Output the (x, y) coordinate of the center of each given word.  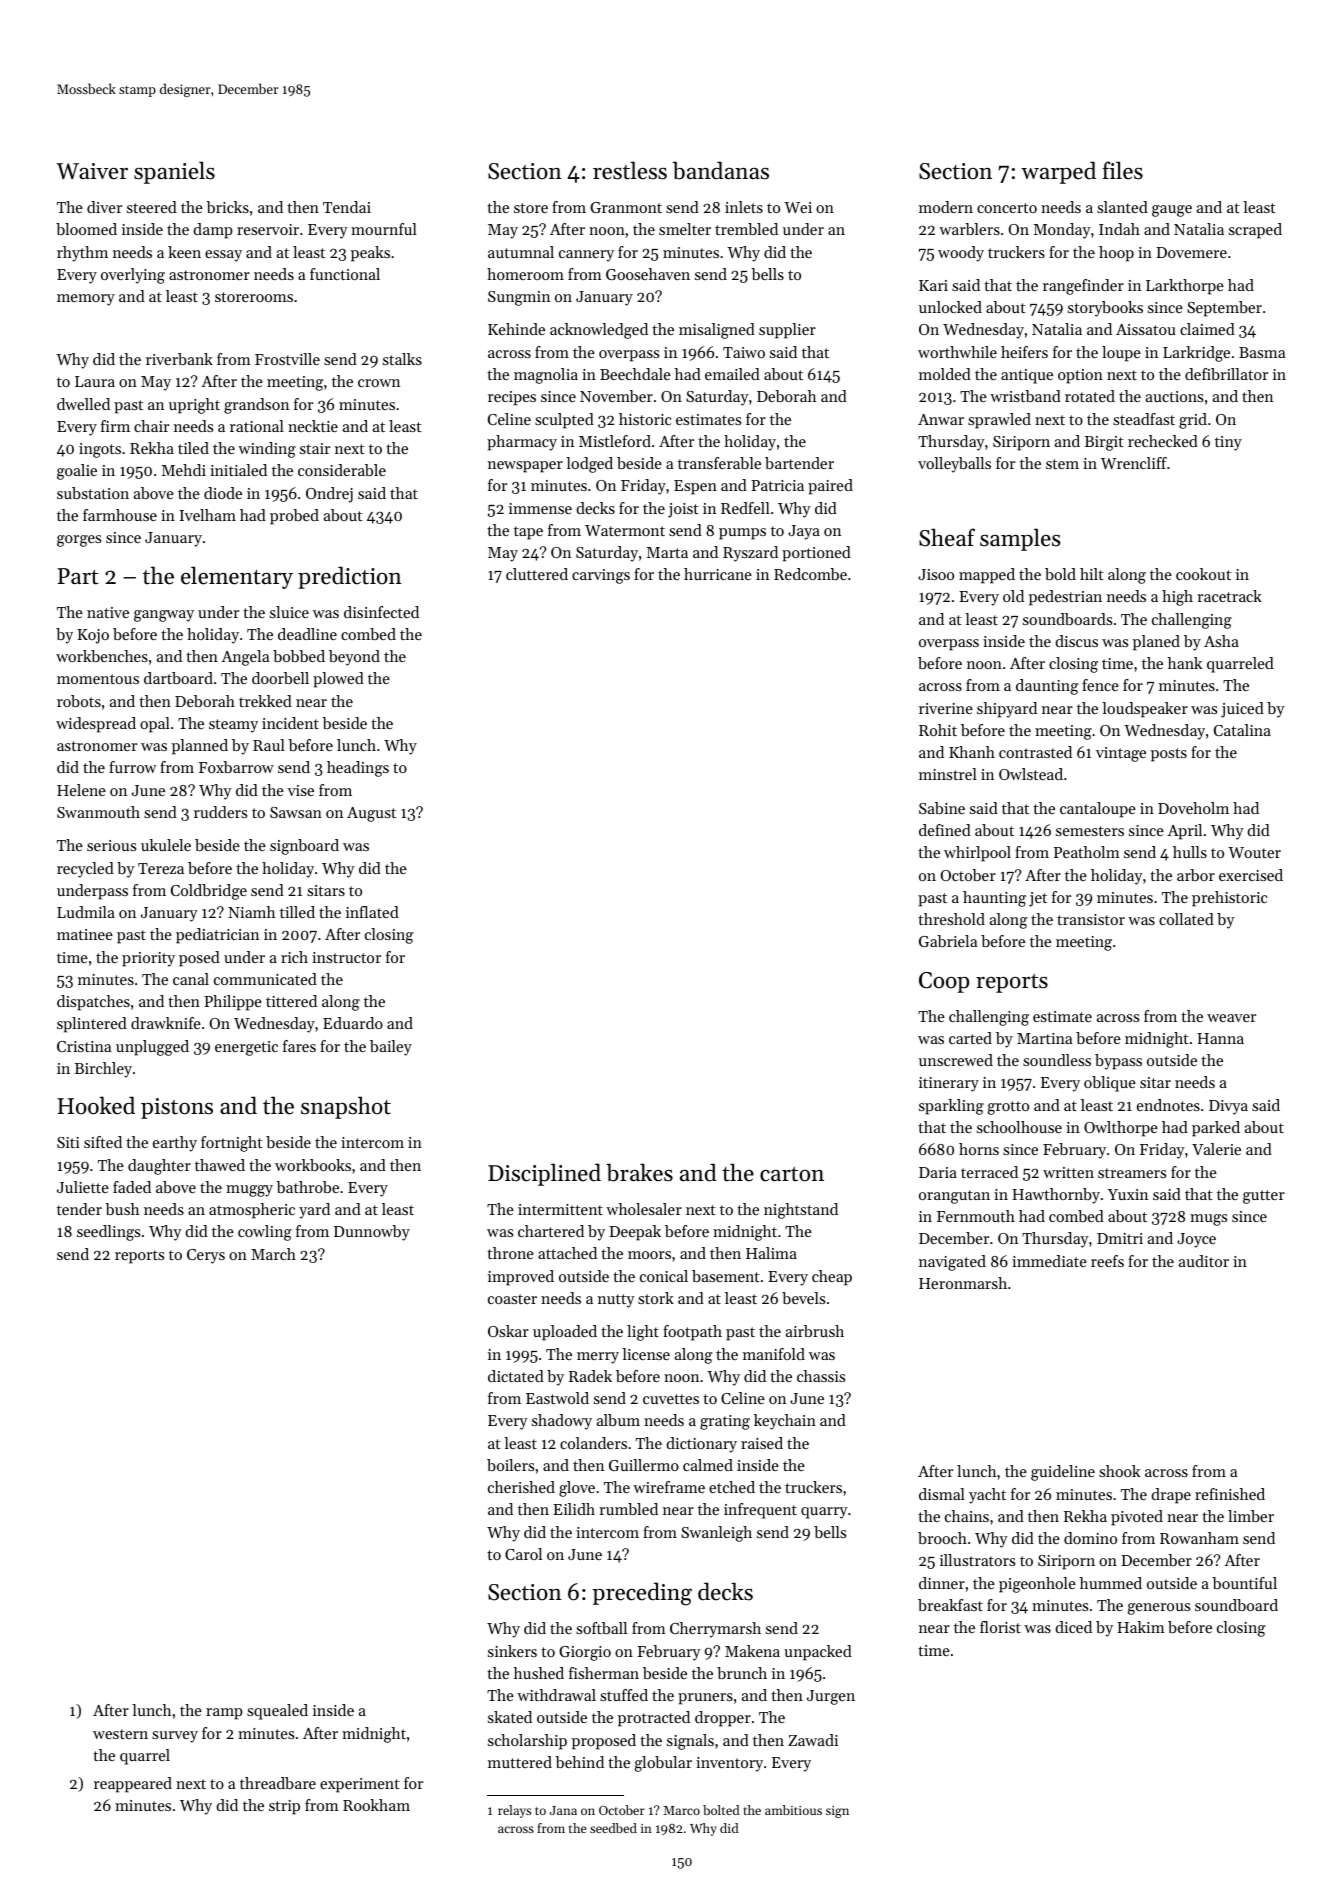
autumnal (521, 252)
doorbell (280, 678)
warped (1058, 172)
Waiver (92, 171)
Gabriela (948, 941)
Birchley (103, 1070)
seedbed (613, 1828)
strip (284, 1807)
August (371, 814)
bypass (1118, 1062)
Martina (1044, 1038)
